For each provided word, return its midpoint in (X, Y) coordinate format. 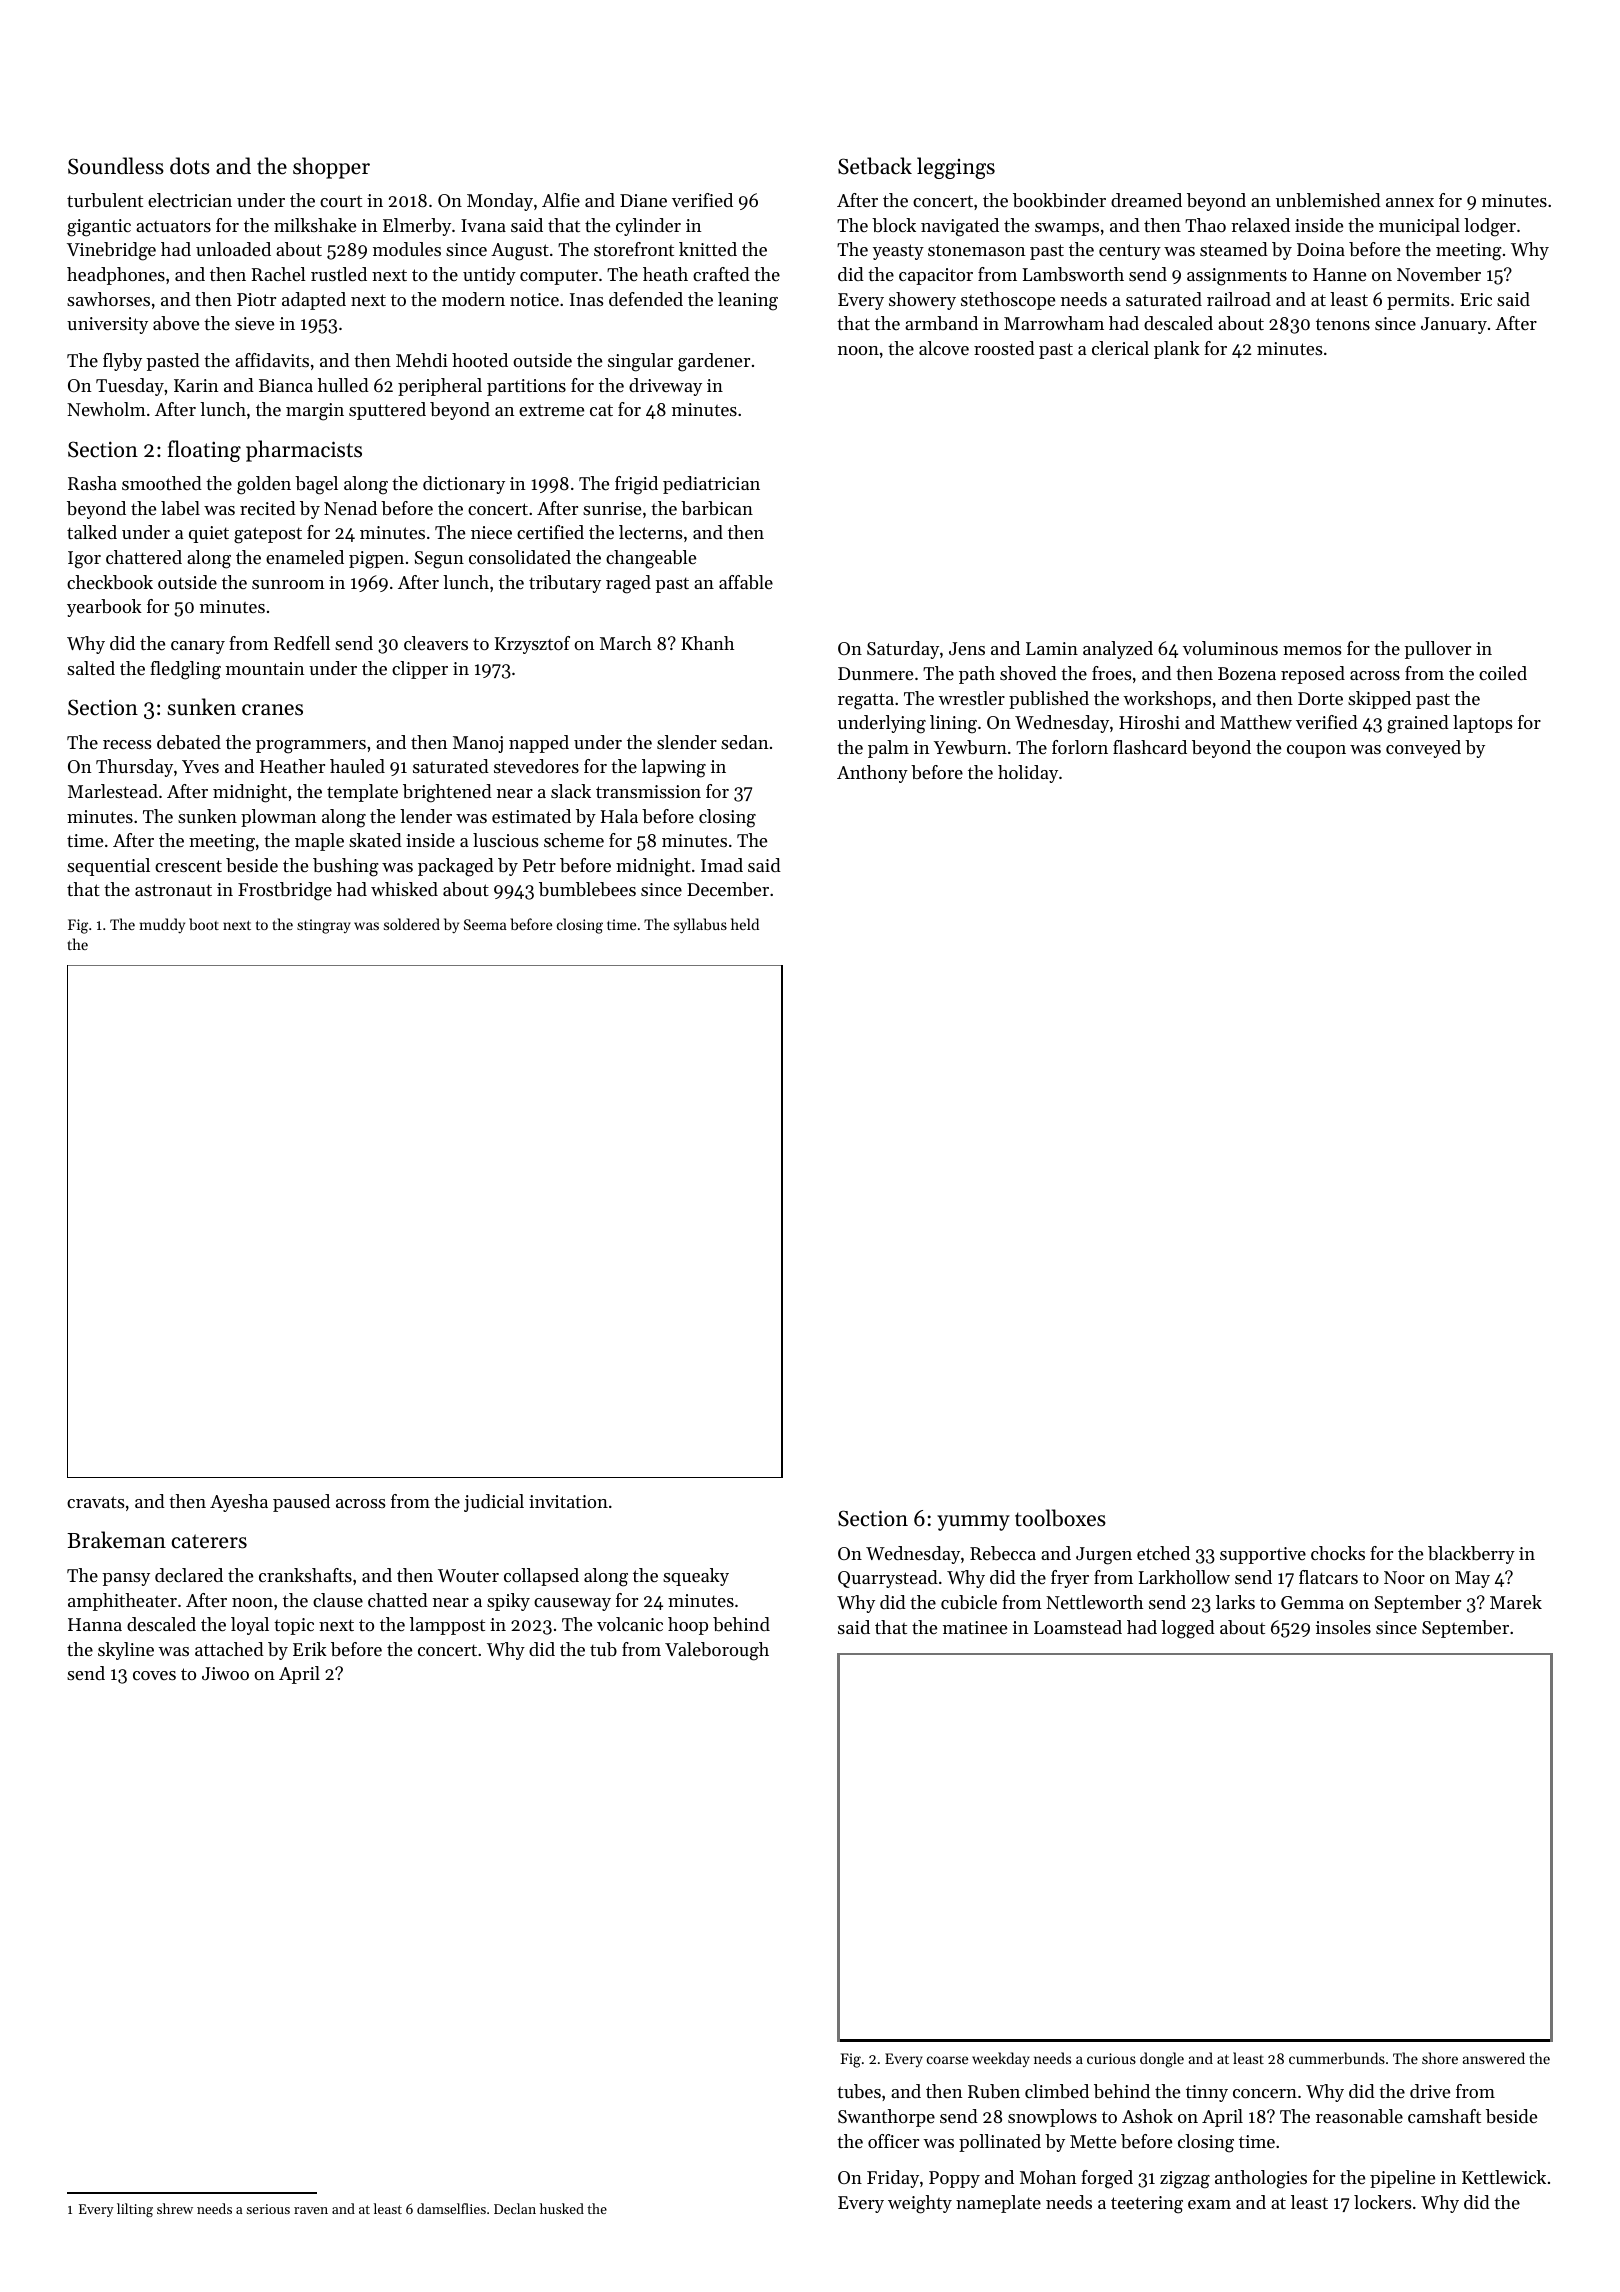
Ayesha (239, 1503)
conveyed (1423, 749)
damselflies (451, 2208)
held (745, 924)
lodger (1490, 227)
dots (190, 166)
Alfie (561, 200)
